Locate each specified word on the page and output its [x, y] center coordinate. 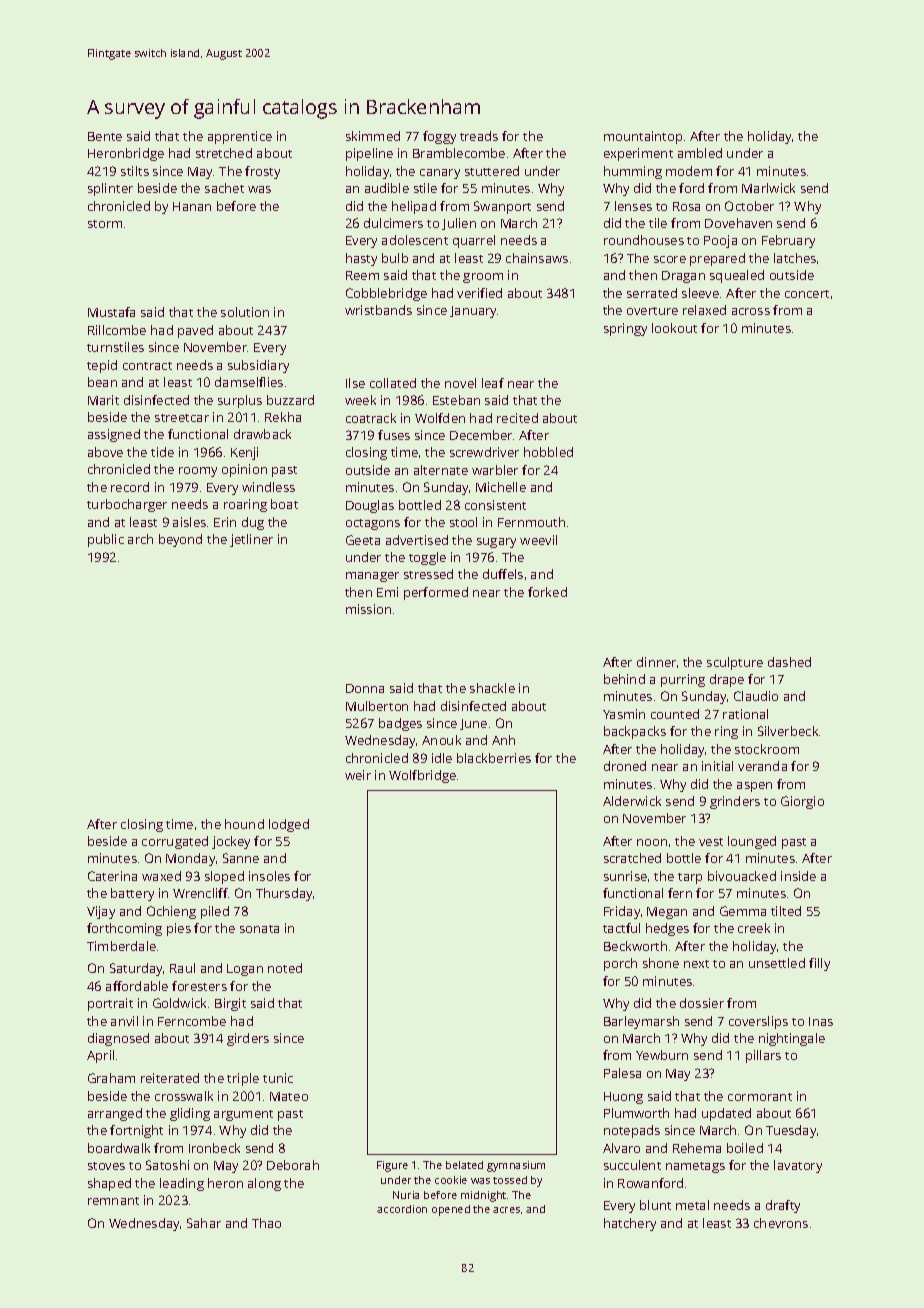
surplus [240, 401]
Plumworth [636, 1113]
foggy [439, 137]
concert [807, 294]
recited [517, 418]
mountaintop [643, 137]
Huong [623, 1098]
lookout [674, 328]
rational [745, 714]
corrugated [175, 842]
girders [248, 1039]
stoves [106, 1166]
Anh [503, 740]
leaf [493, 383]
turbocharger [127, 505]
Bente [105, 136]
